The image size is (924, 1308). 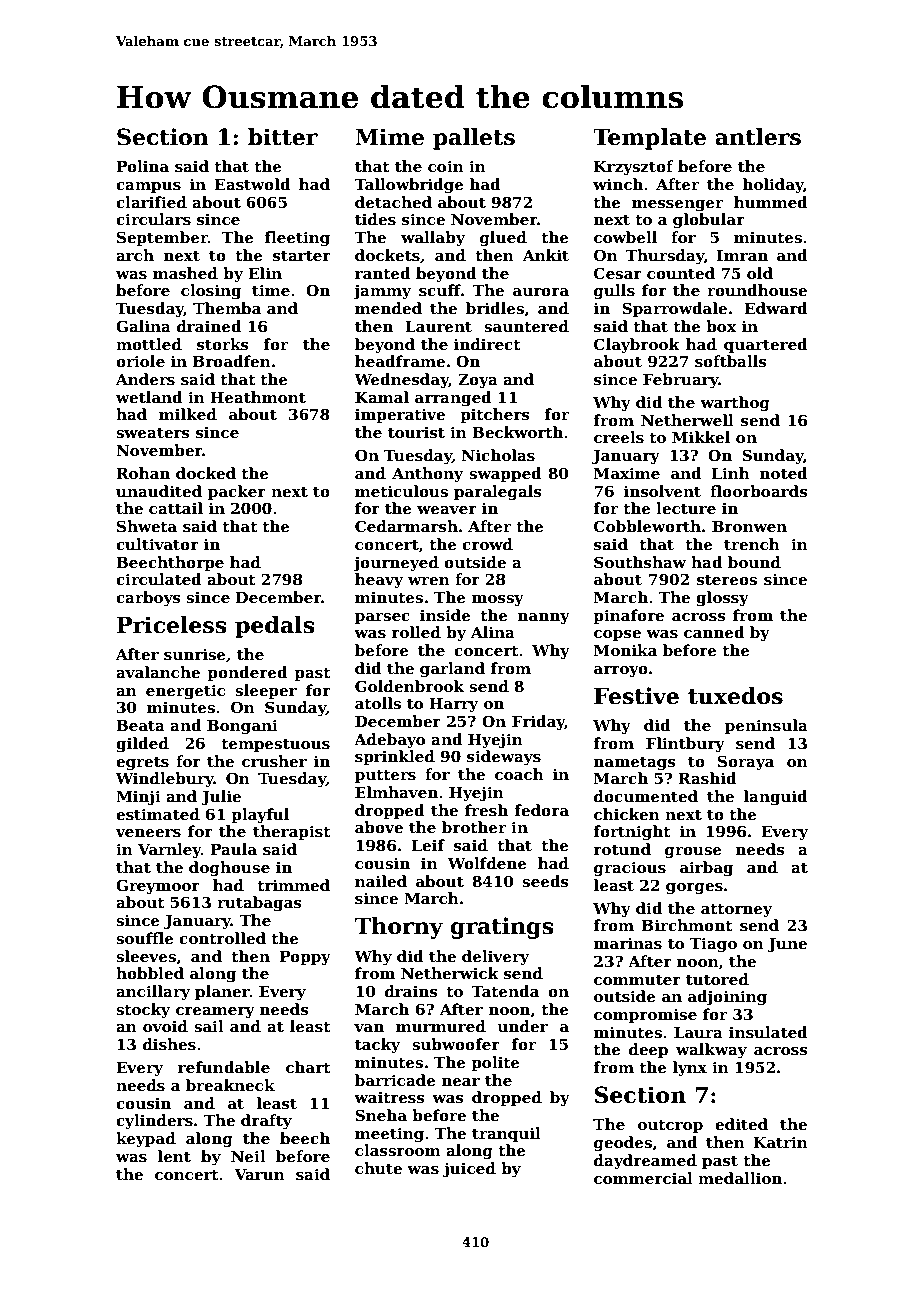 I want to click on circulated, so click(x=159, y=579).
